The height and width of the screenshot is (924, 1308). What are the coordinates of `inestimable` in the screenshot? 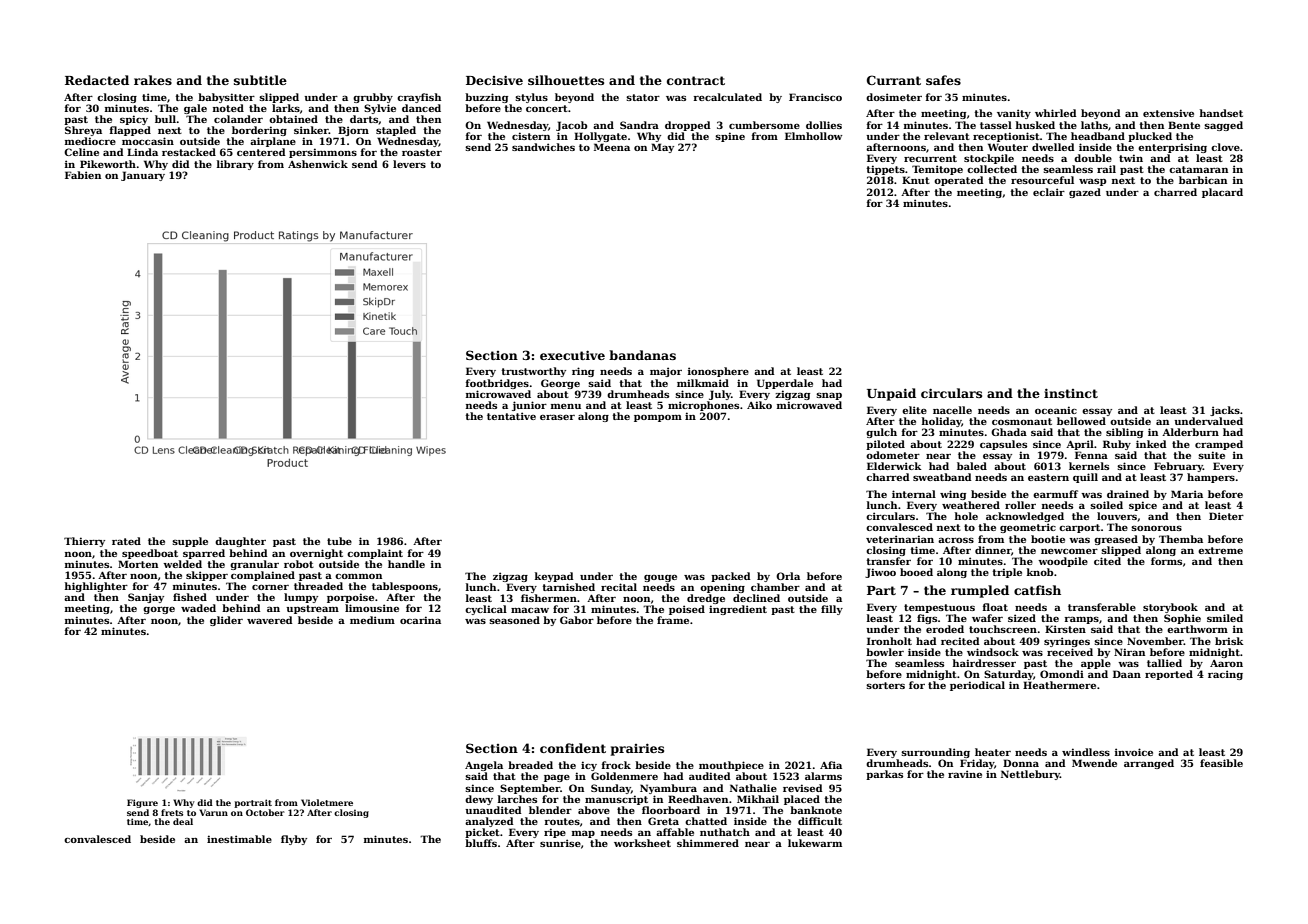 It's located at (239, 839).
